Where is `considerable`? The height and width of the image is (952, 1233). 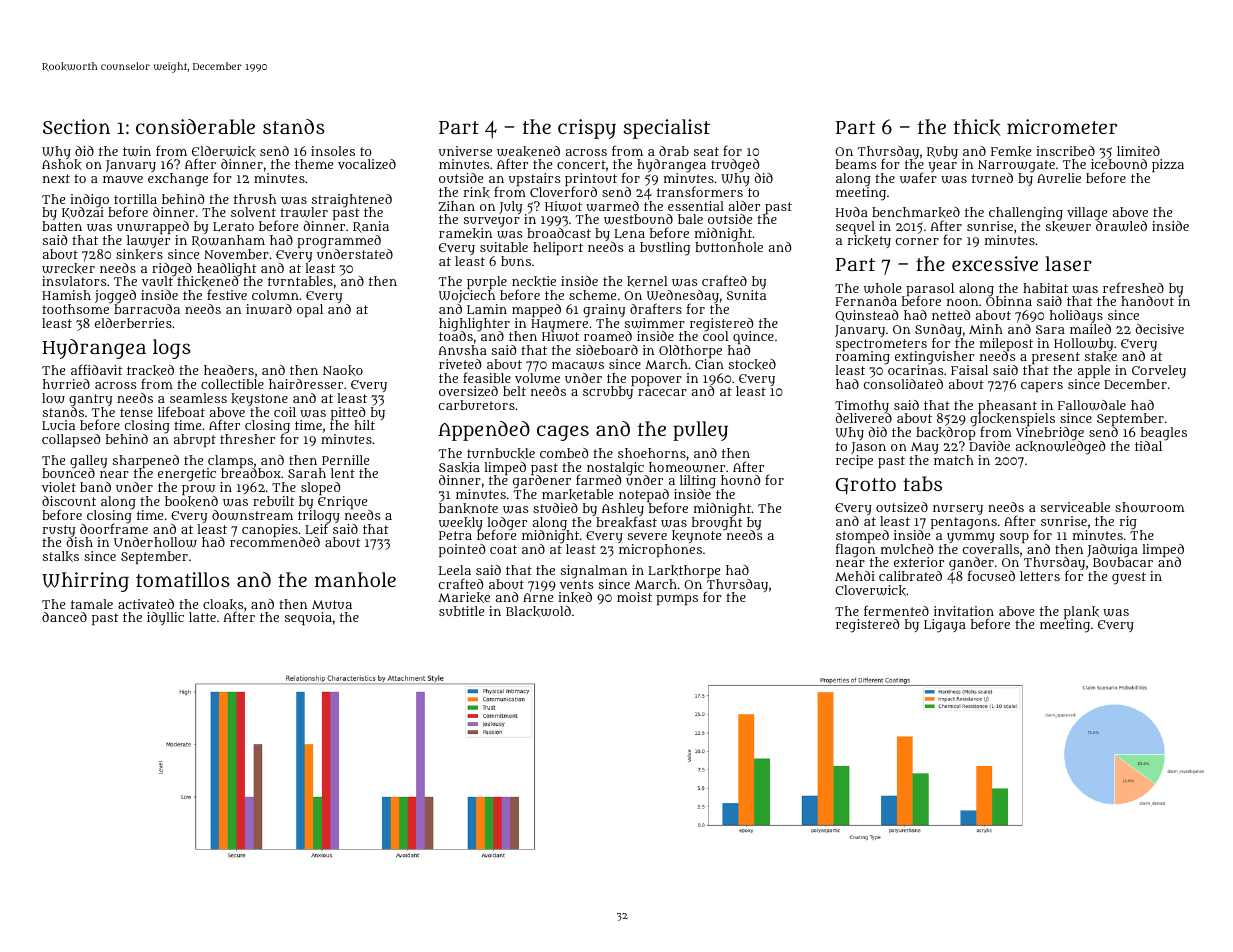
considerable is located at coordinates (195, 126).
